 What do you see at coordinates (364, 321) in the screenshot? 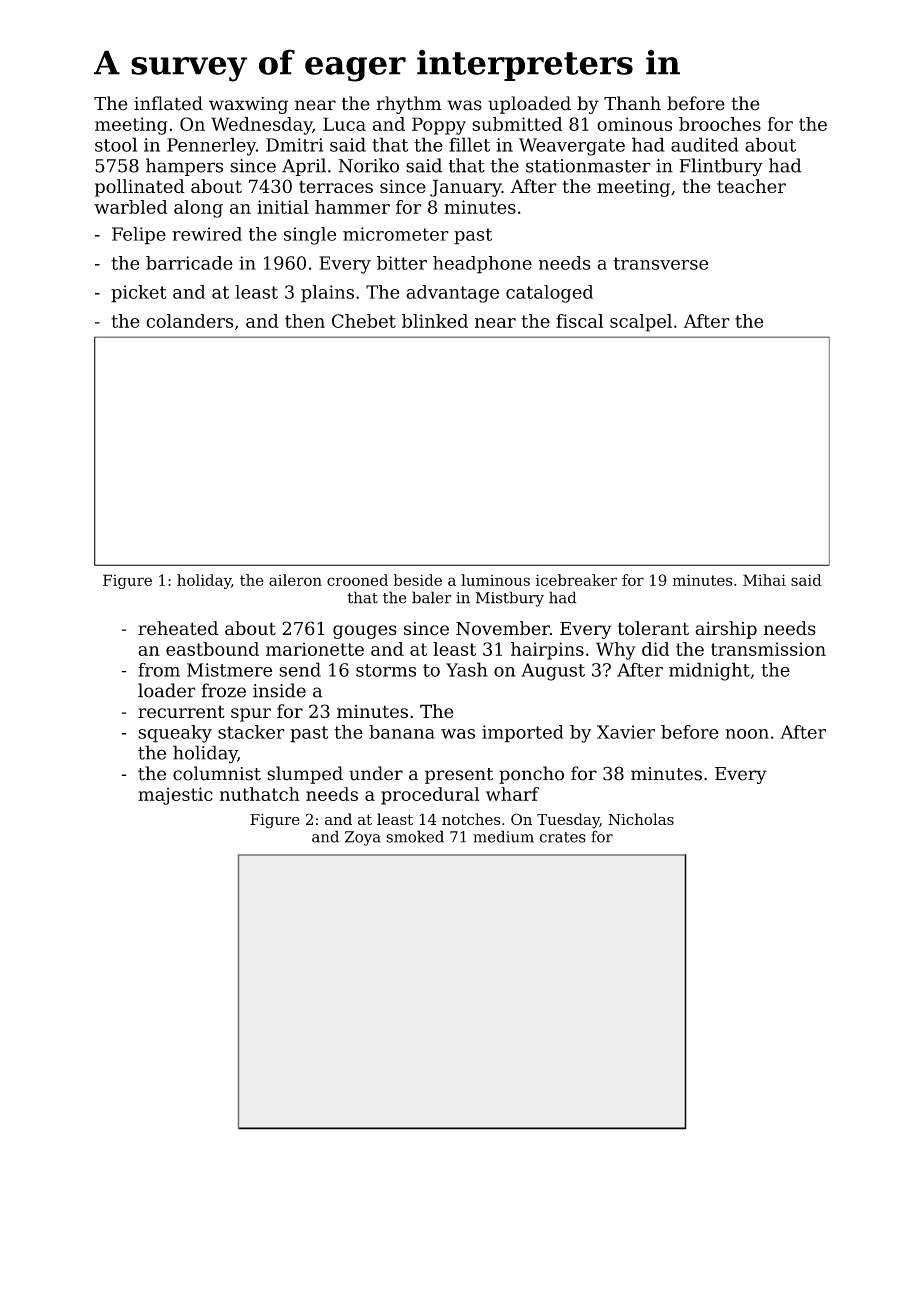
I see `Chebet` at bounding box center [364, 321].
